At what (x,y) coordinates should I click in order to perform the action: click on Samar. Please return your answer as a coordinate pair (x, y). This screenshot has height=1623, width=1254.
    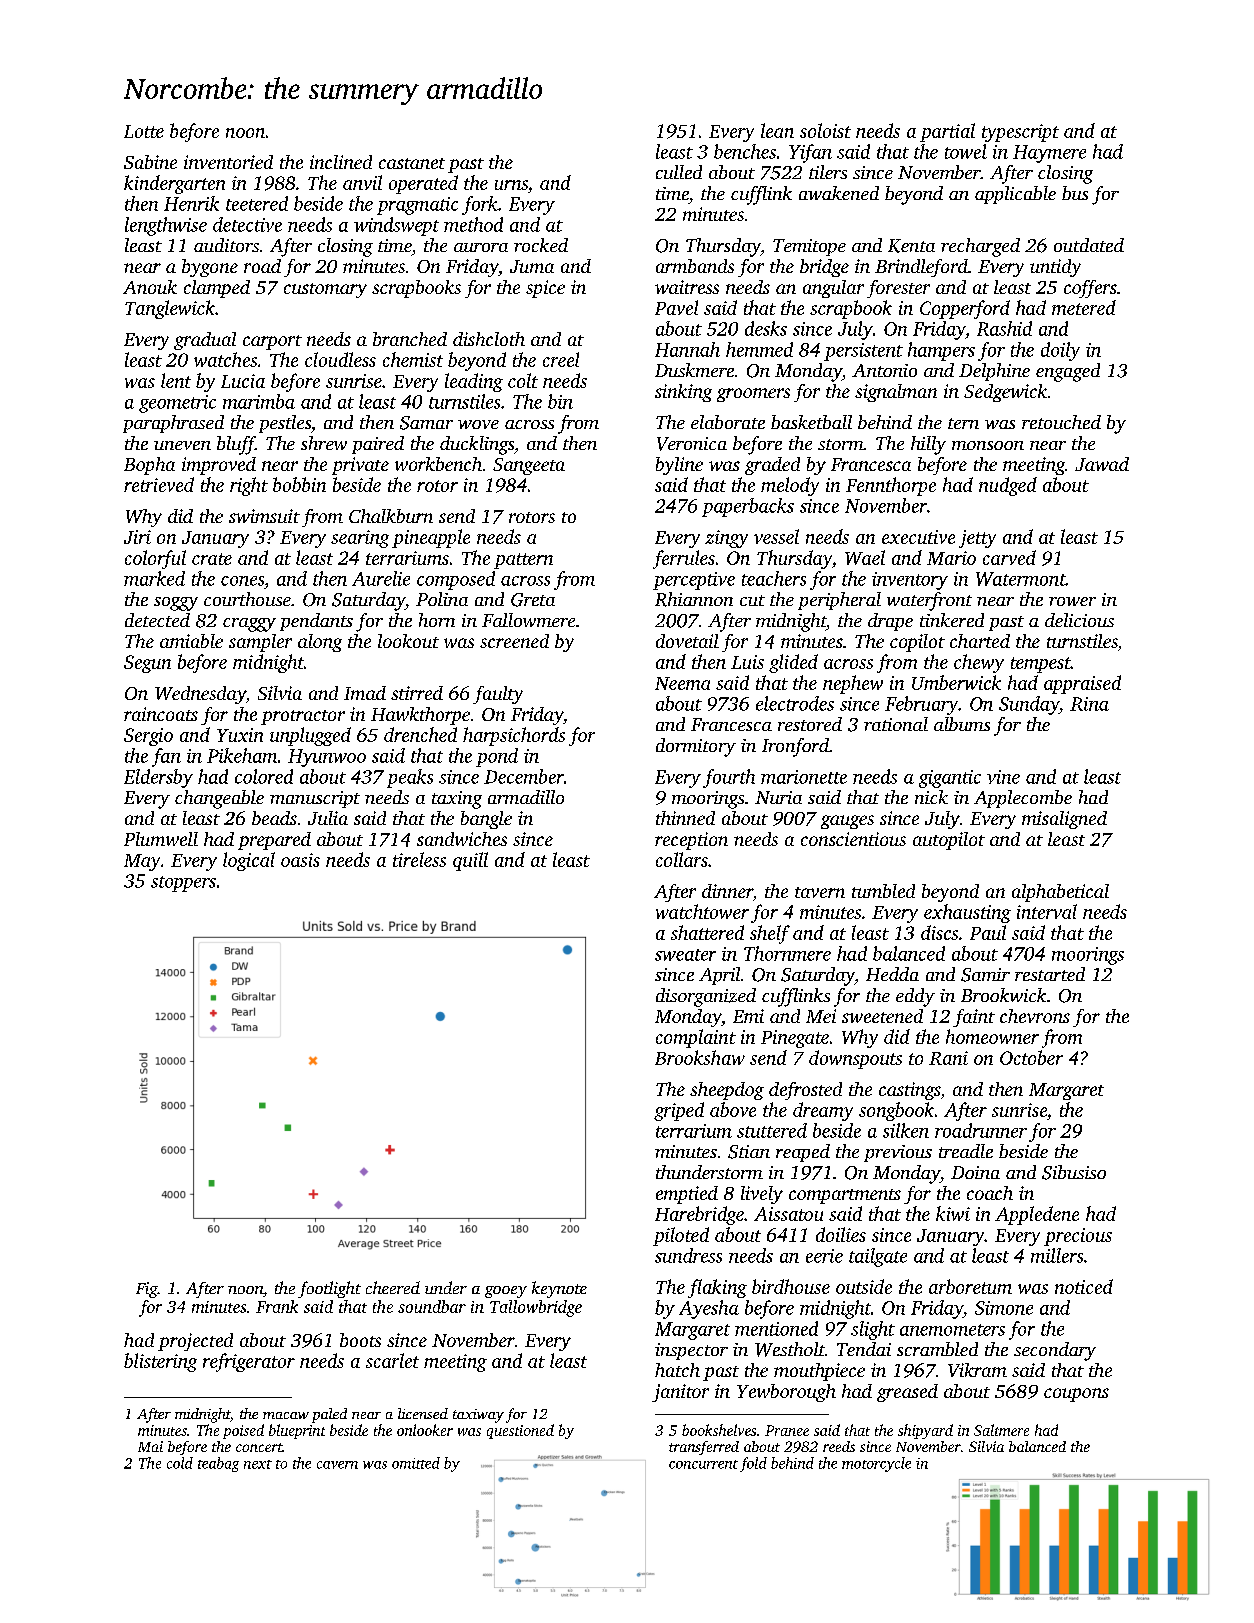
    Looking at the image, I should click on (426, 423).
